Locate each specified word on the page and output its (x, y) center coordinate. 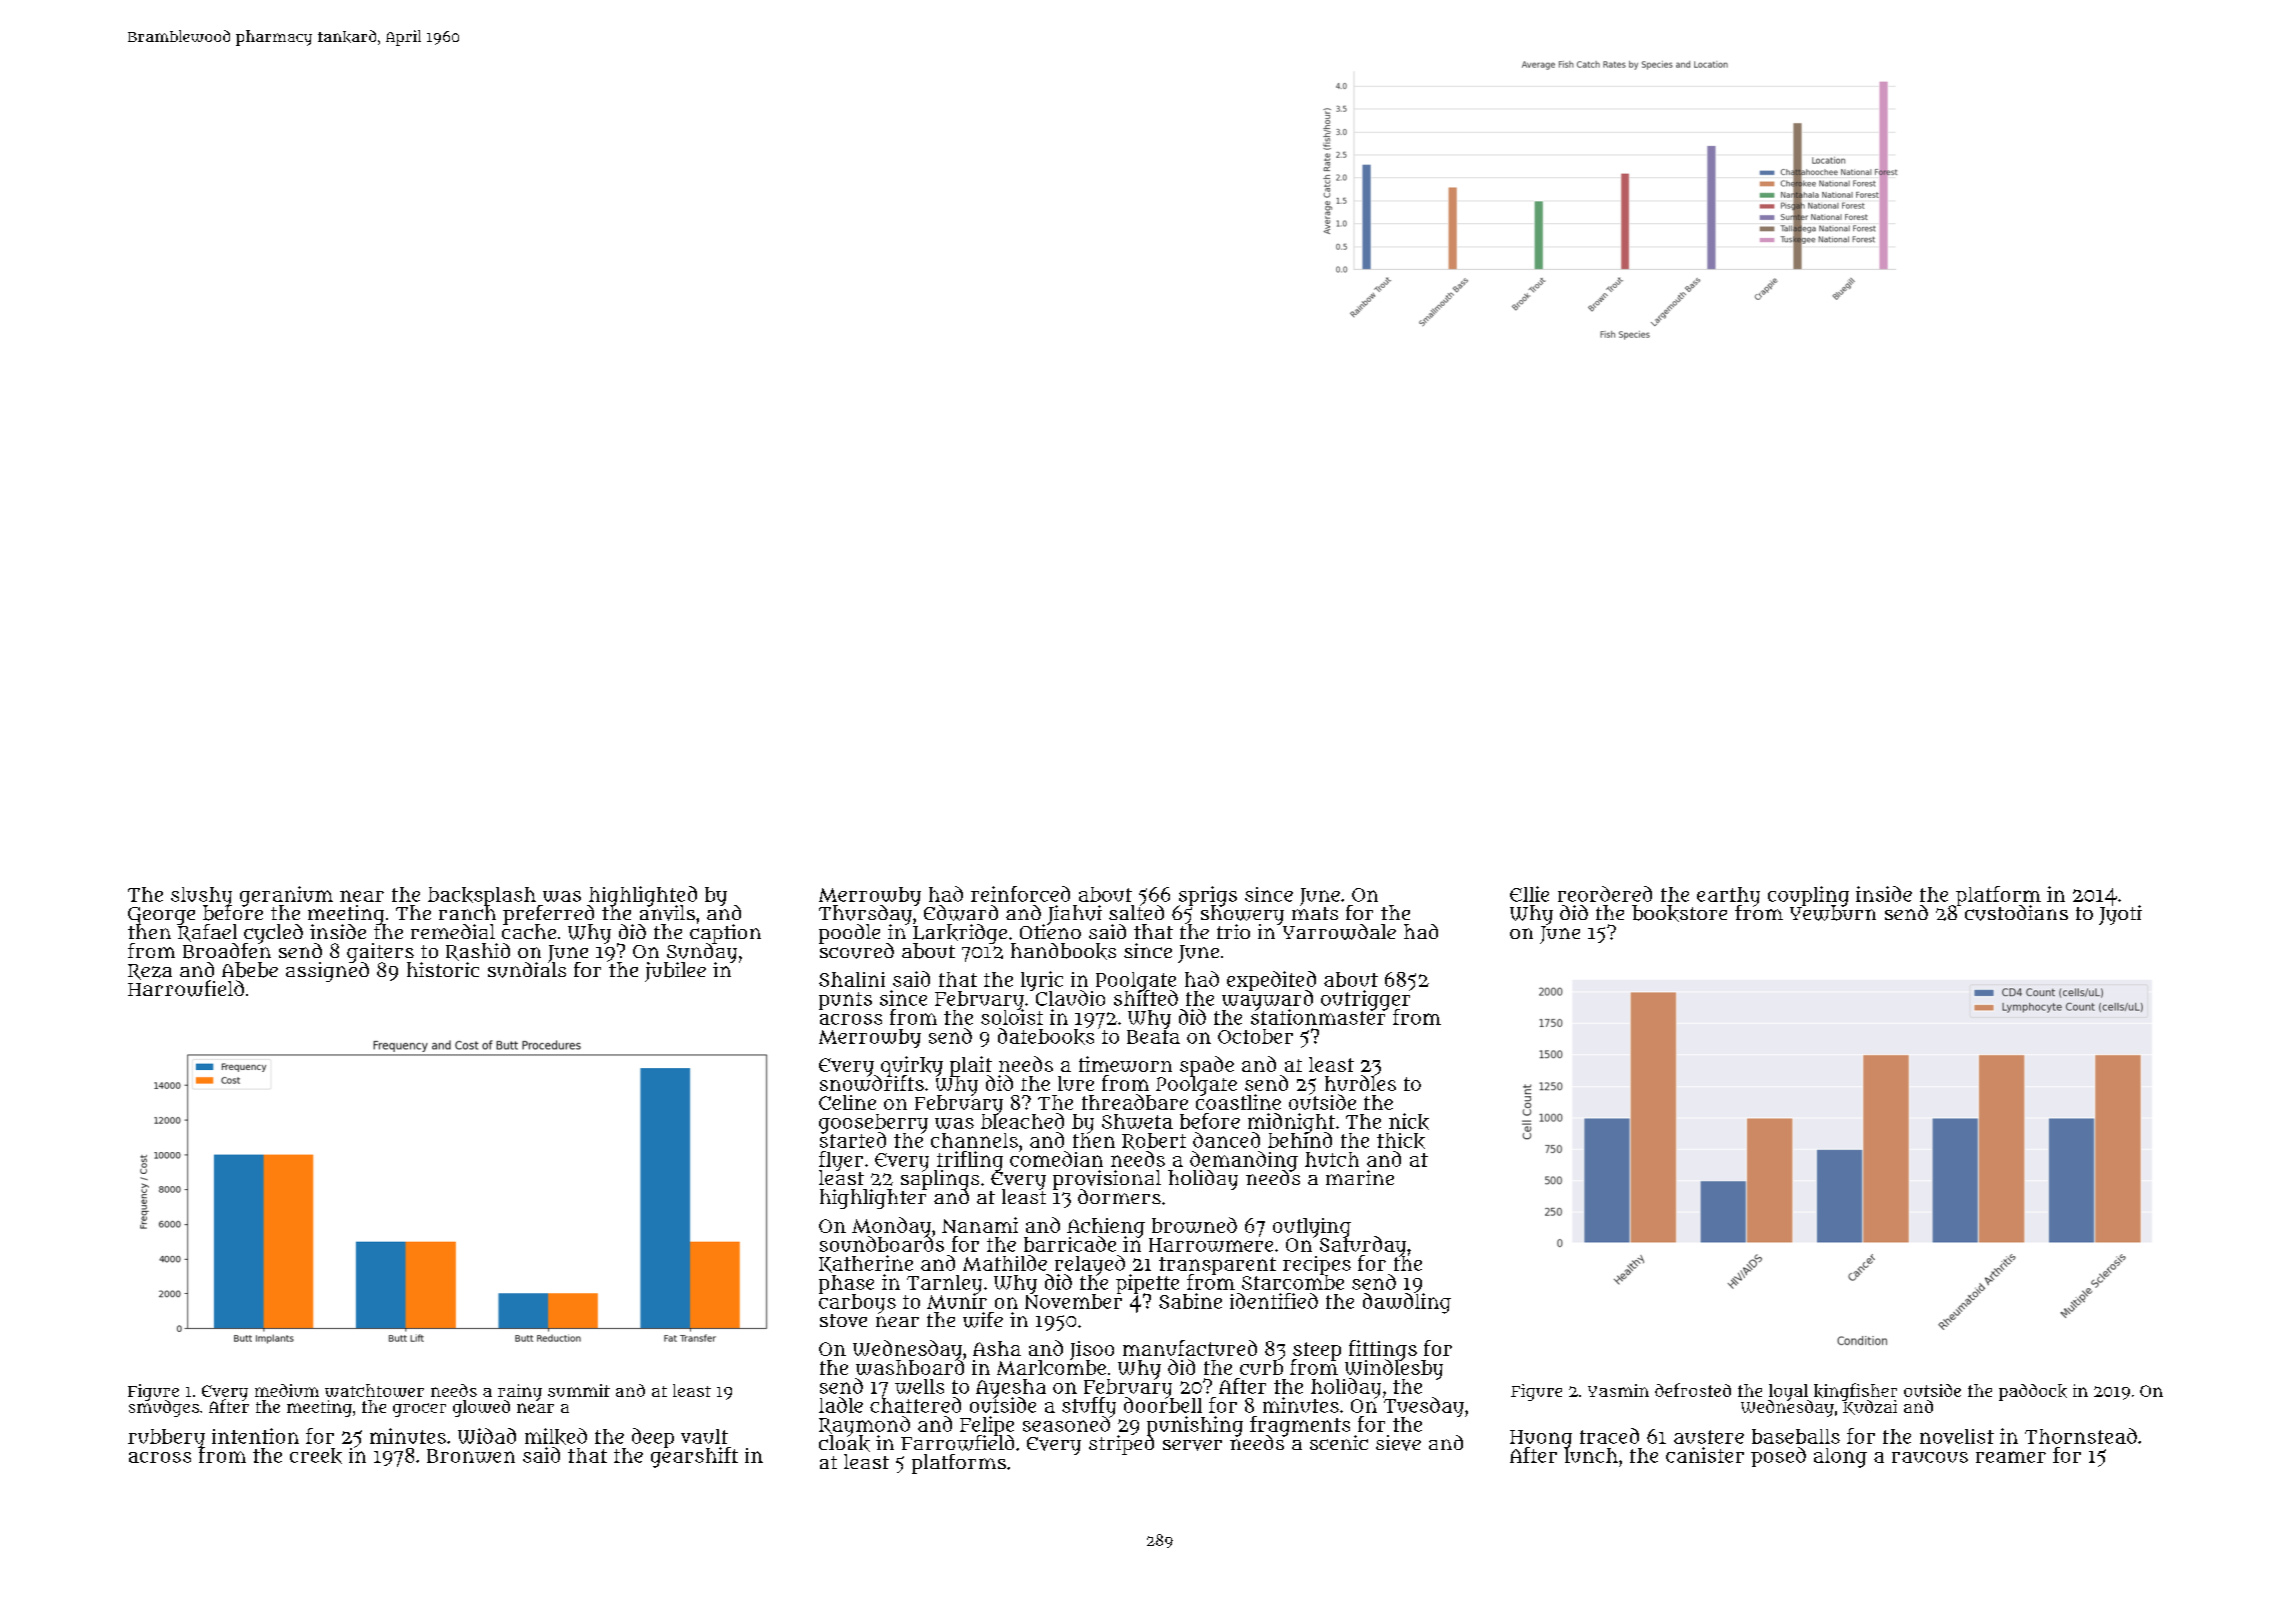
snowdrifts (872, 1083)
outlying (1312, 1228)
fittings (1383, 1350)
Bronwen (471, 1456)
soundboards (882, 1244)
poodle (849, 934)
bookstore (1679, 913)
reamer (2011, 1457)
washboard (910, 1367)
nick (1409, 1121)
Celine (847, 1102)
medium (287, 1390)
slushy (201, 896)
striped (1121, 1445)
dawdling (1407, 1303)
